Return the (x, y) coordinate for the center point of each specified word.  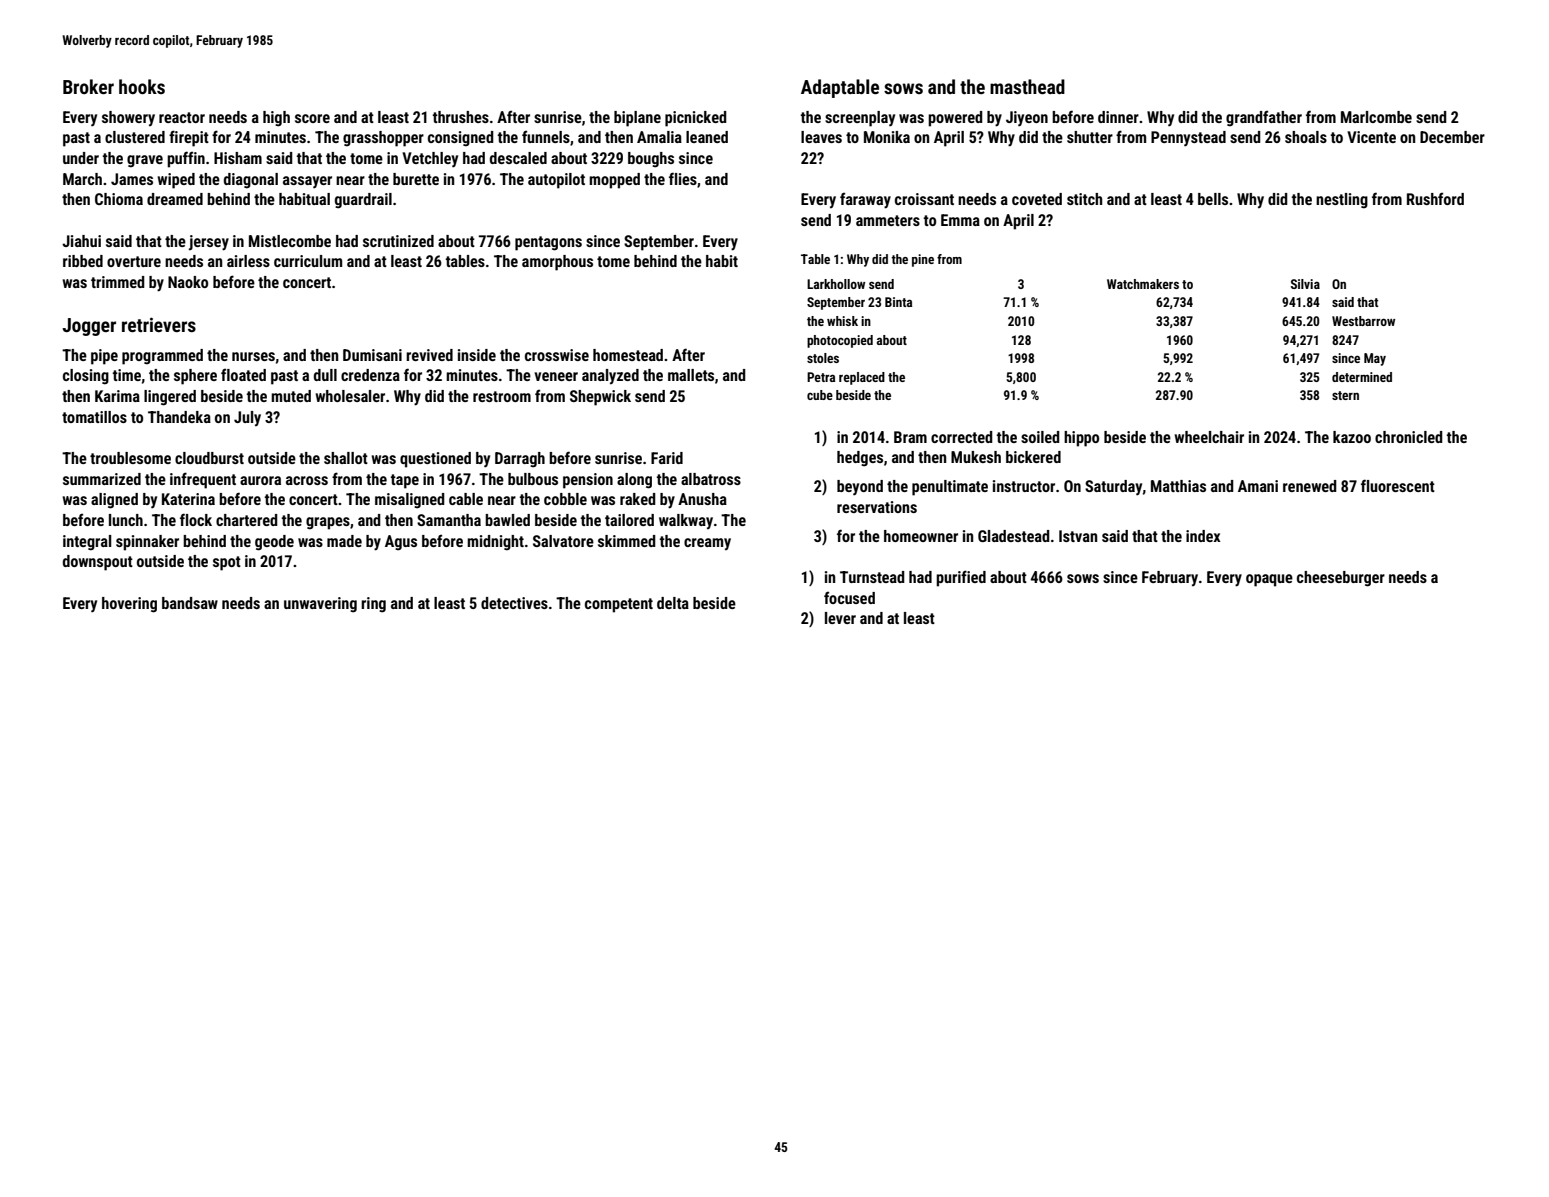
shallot (346, 458)
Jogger (89, 327)
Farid (667, 458)
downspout (98, 563)
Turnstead (872, 577)
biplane (637, 119)
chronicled (1409, 437)
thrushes (461, 117)
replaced (862, 378)
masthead (1027, 86)
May (1375, 359)
